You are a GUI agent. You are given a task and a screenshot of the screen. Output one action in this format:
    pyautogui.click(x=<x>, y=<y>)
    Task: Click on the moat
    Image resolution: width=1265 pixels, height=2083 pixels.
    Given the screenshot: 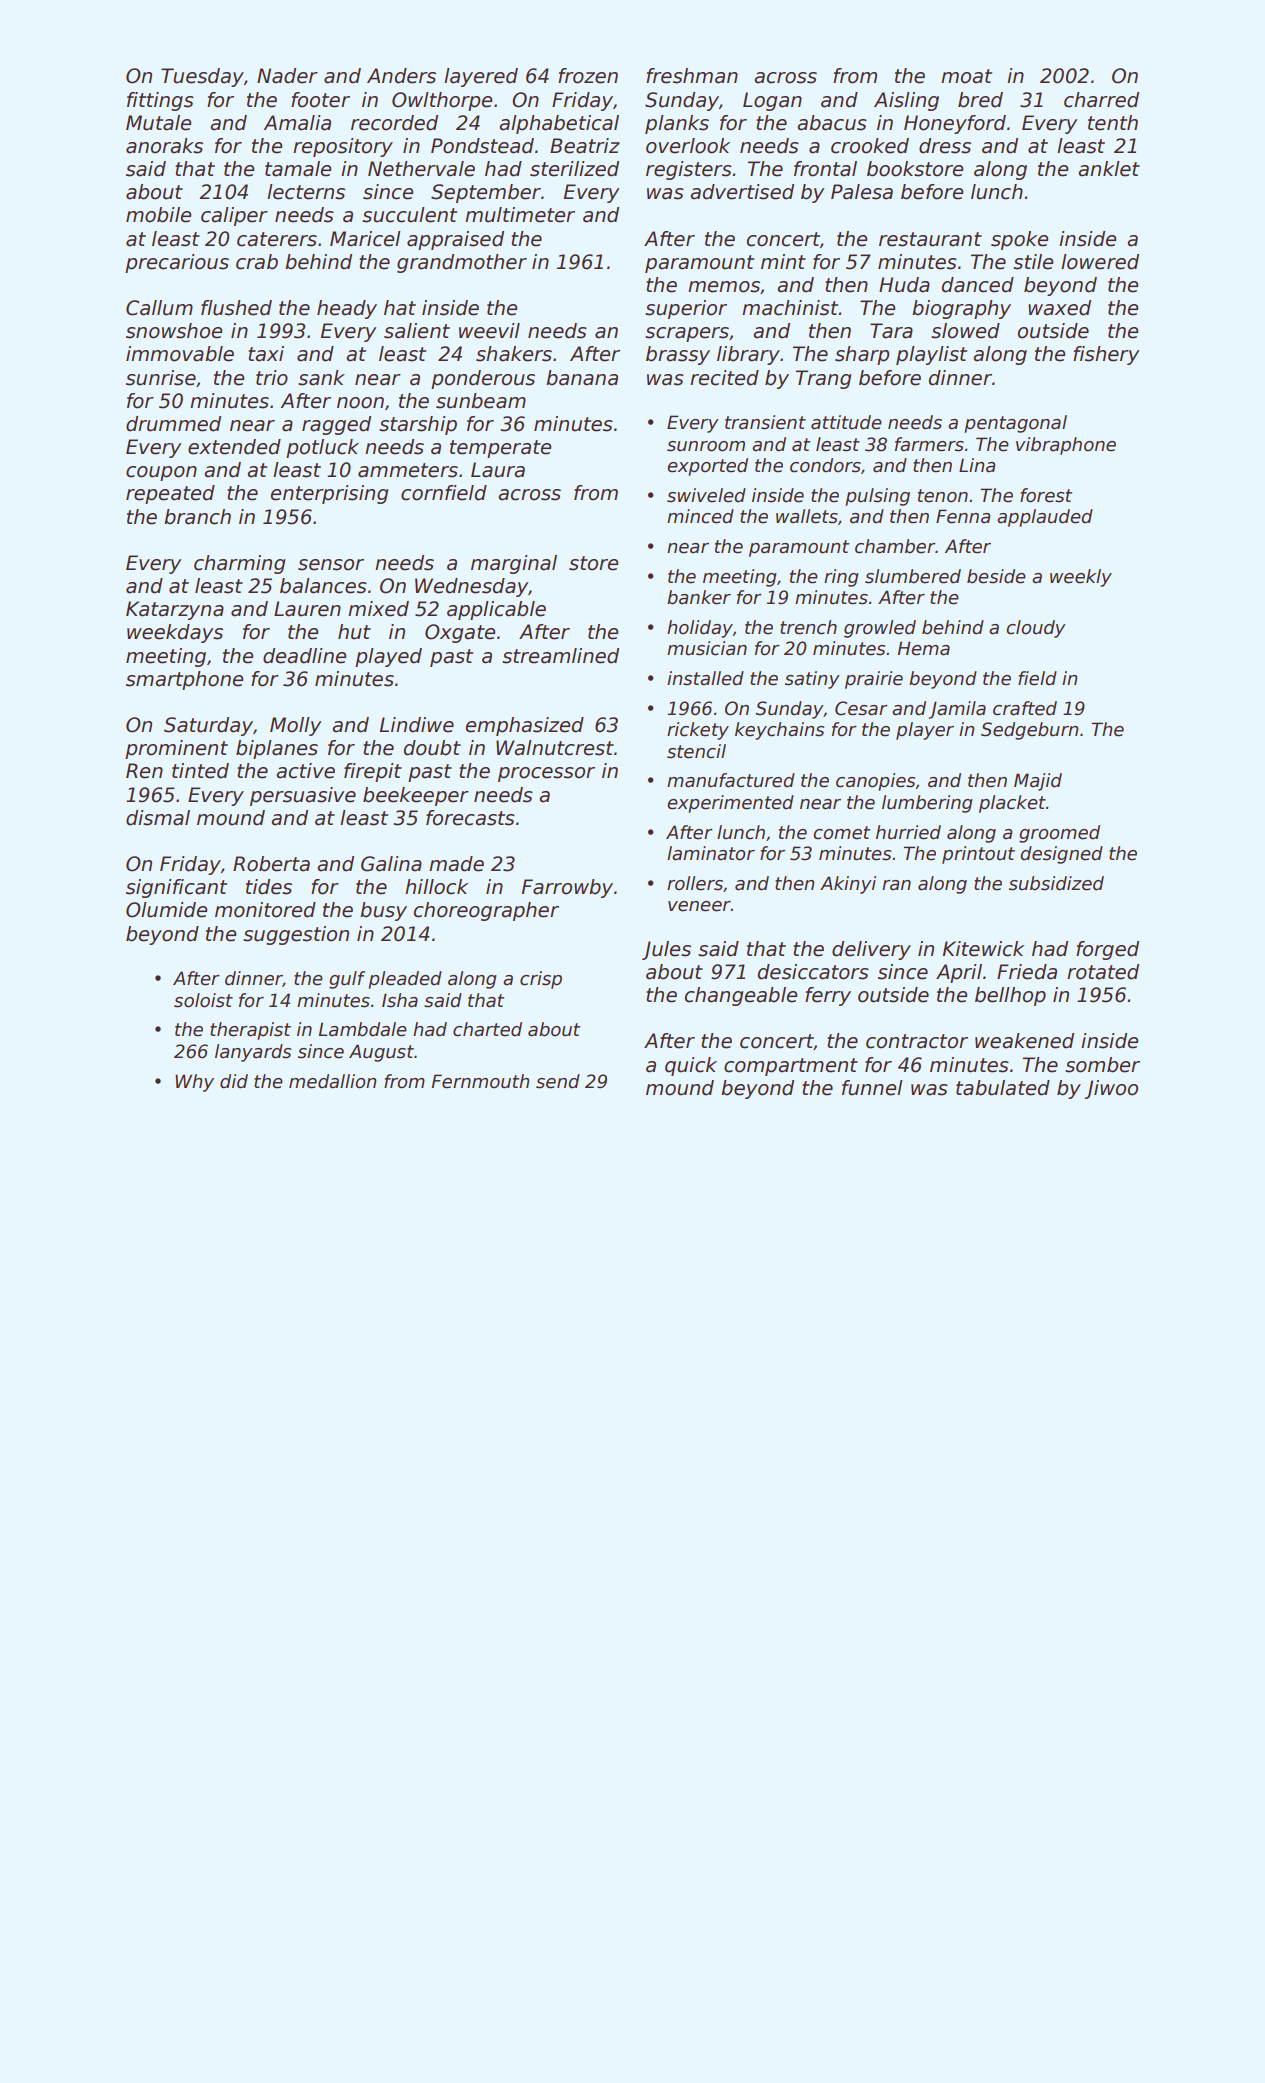 What is the action you would take?
    pyautogui.click(x=966, y=76)
